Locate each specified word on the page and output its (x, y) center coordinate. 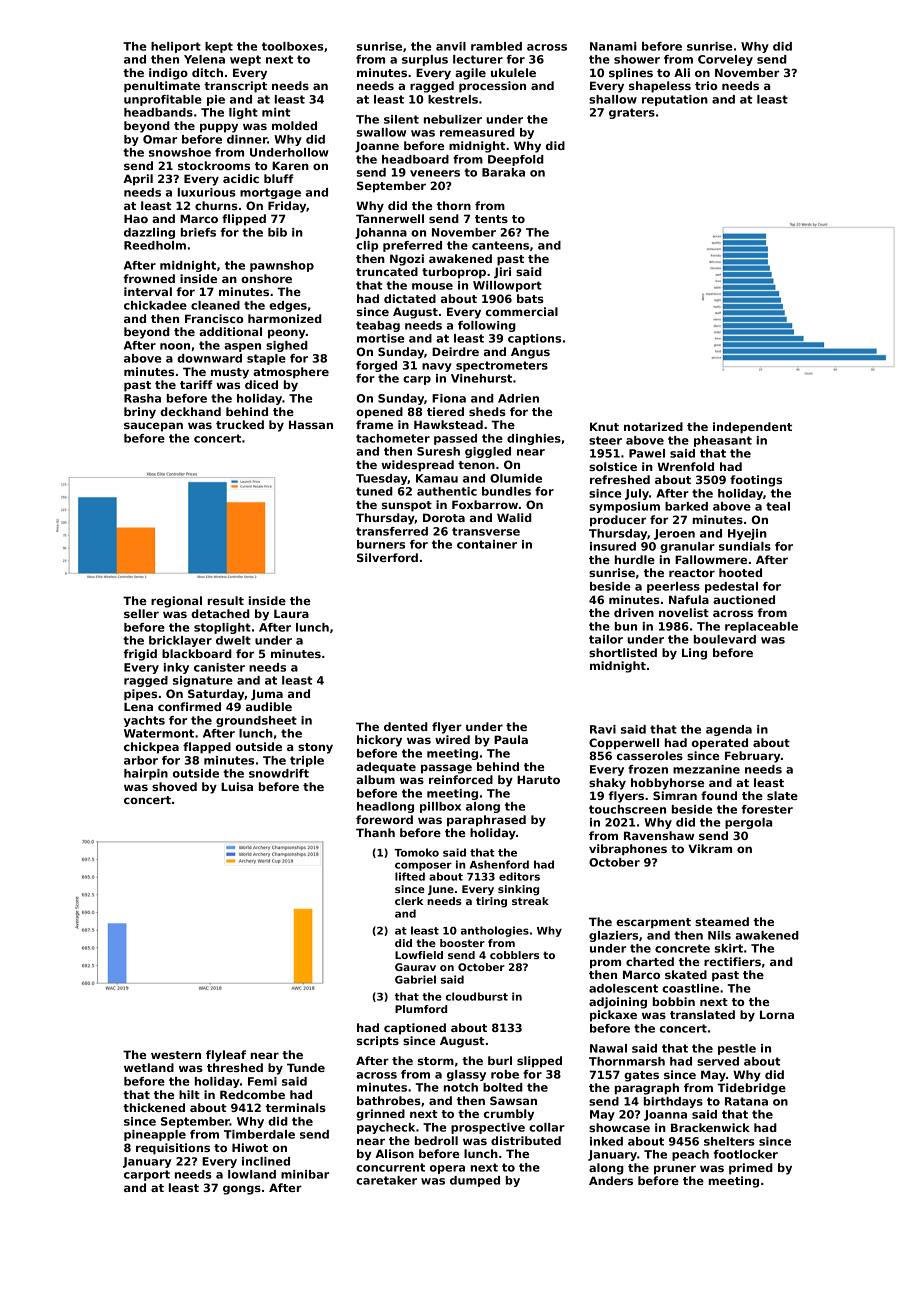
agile (470, 74)
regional (176, 602)
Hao (136, 218)
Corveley (725, 60)
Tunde (306, 1067)
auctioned (744, 599)
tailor (606, 639)
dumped (475, 1181)
